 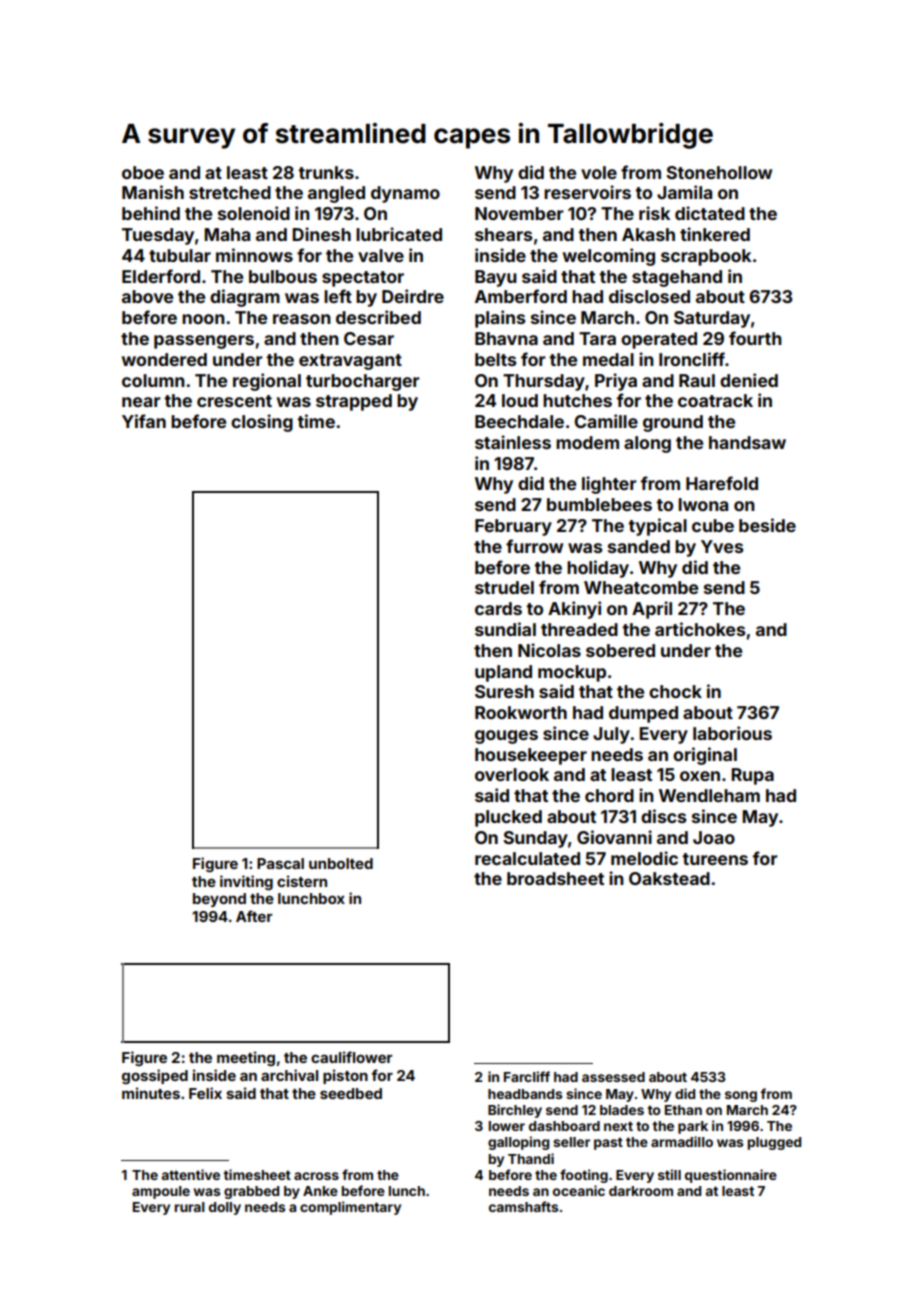 What do you see at coordinates (684, 192) in the screenshot?
I see `Jamila` at bounding box center [684, 192].
